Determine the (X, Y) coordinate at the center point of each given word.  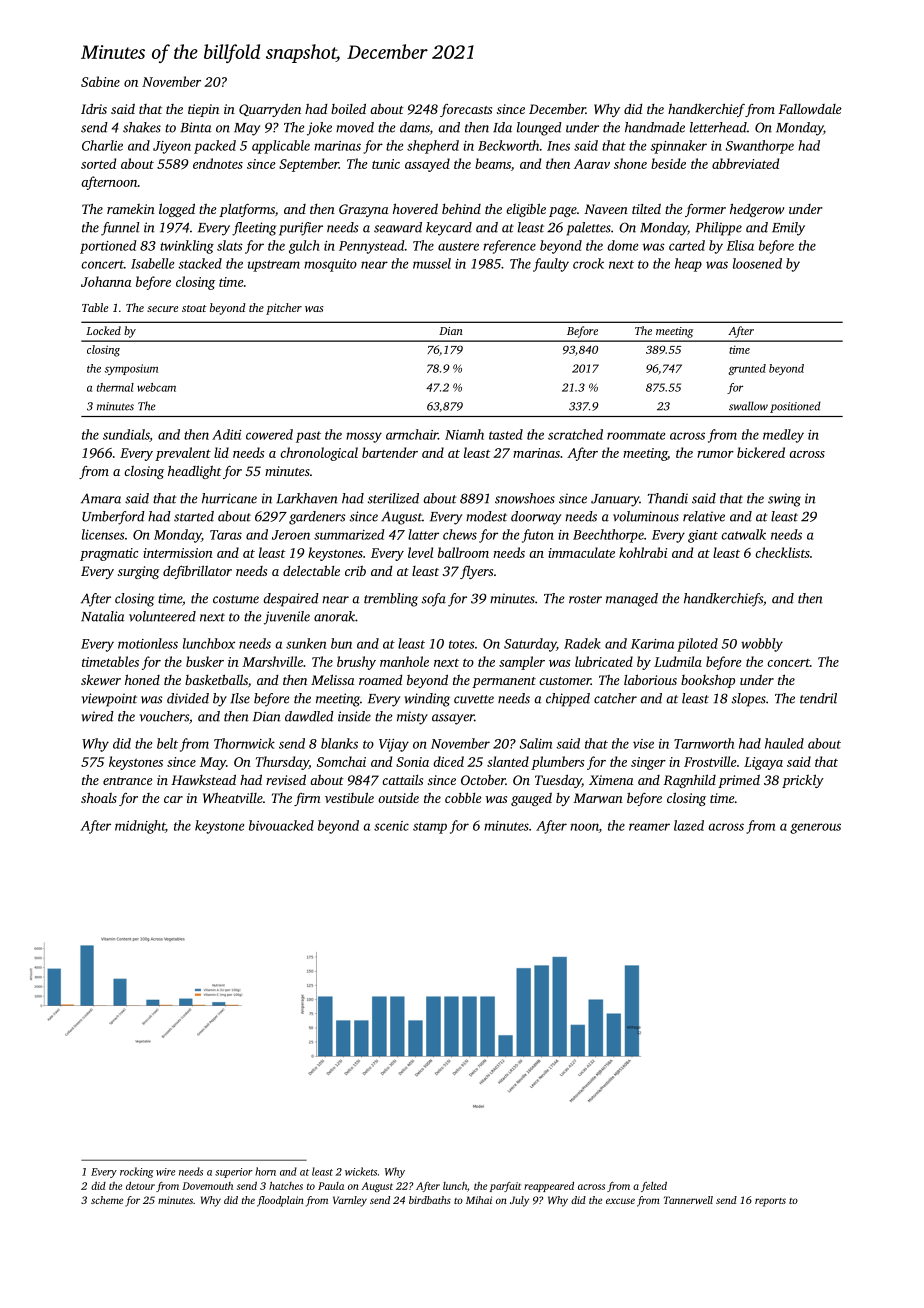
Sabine (100, 81)
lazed (689, 825)
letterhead (718, 127)
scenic (391, 826)
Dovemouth (207, 1186)
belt (167, 743)
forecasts (466, 110)
